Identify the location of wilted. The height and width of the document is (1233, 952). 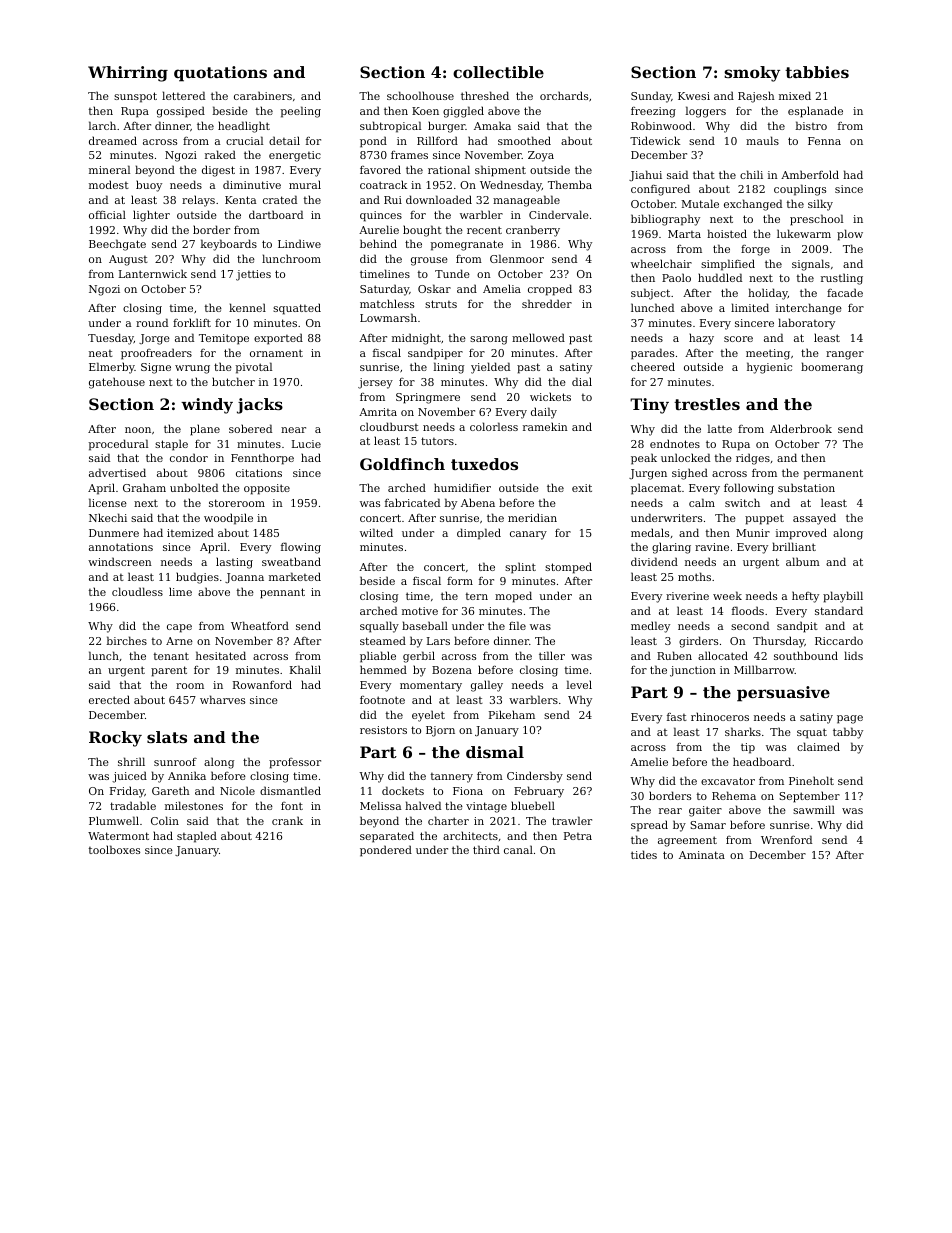
(376, 532).
